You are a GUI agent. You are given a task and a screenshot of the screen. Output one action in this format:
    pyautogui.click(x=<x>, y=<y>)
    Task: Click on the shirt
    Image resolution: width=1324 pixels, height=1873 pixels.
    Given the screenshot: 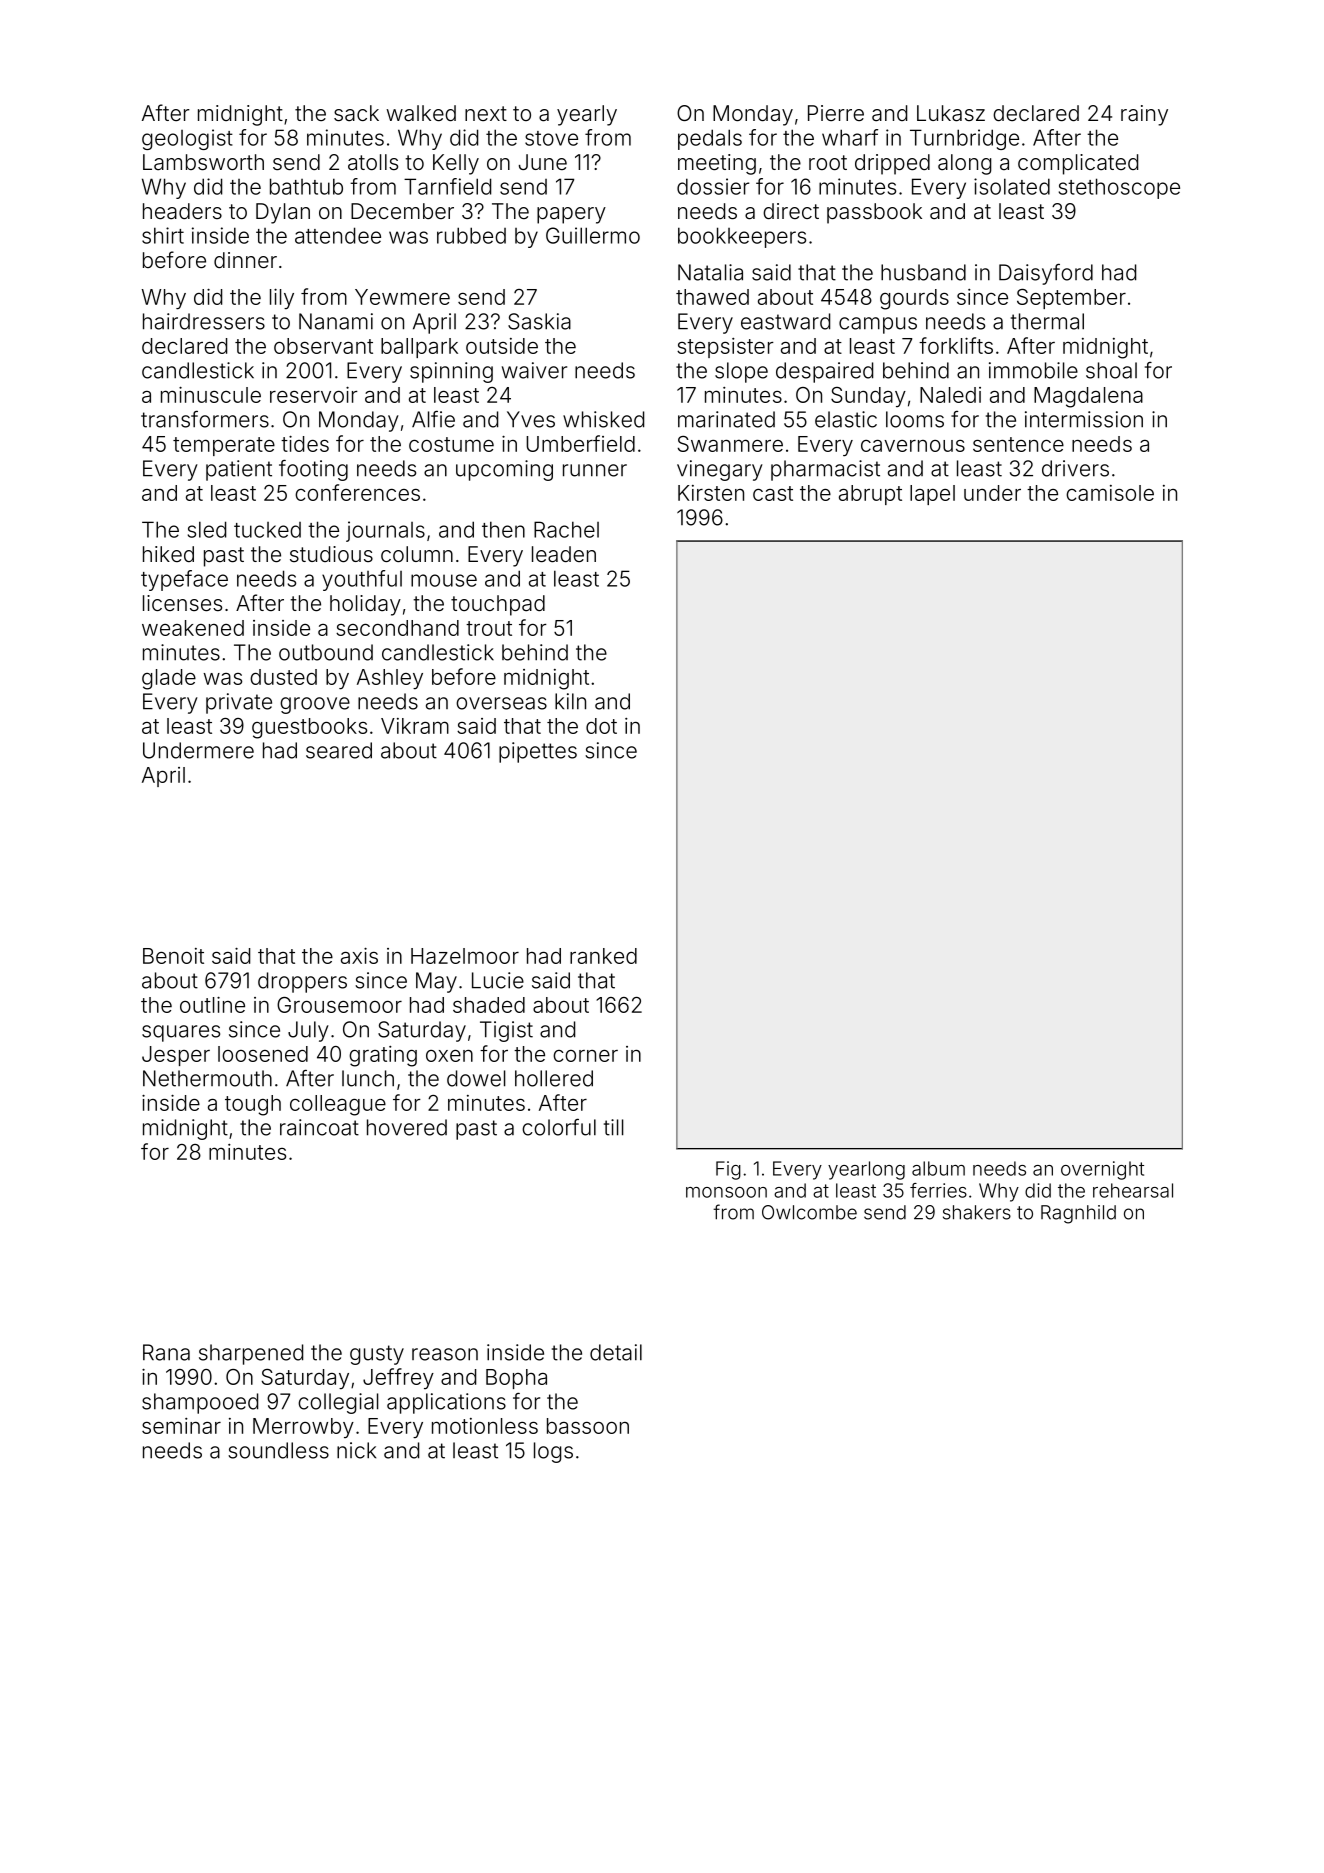 What is the action you would take?
    pyautogui.click(x=163, y=235)
